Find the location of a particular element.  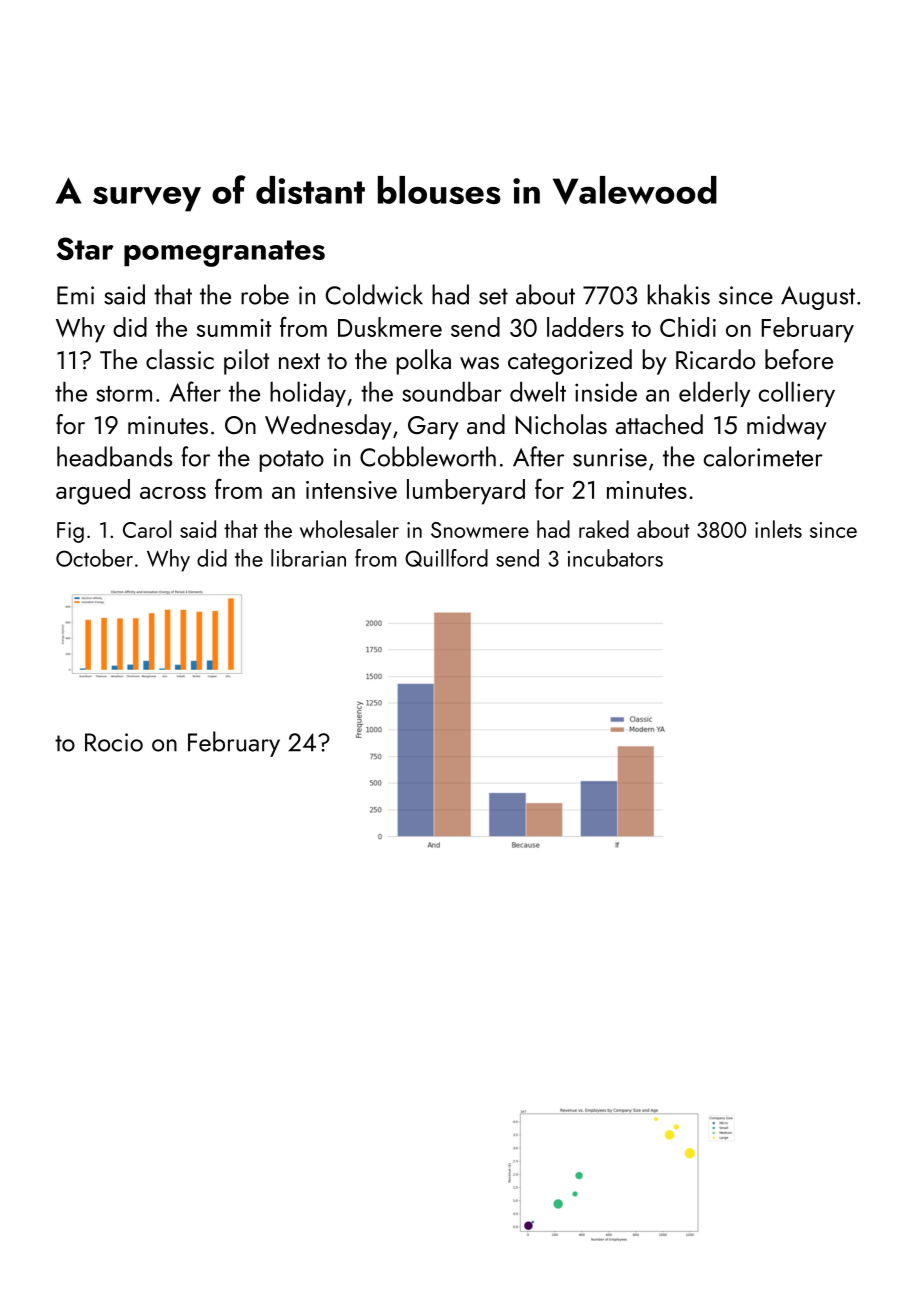

Emi is located at coordinates (75, 295).
